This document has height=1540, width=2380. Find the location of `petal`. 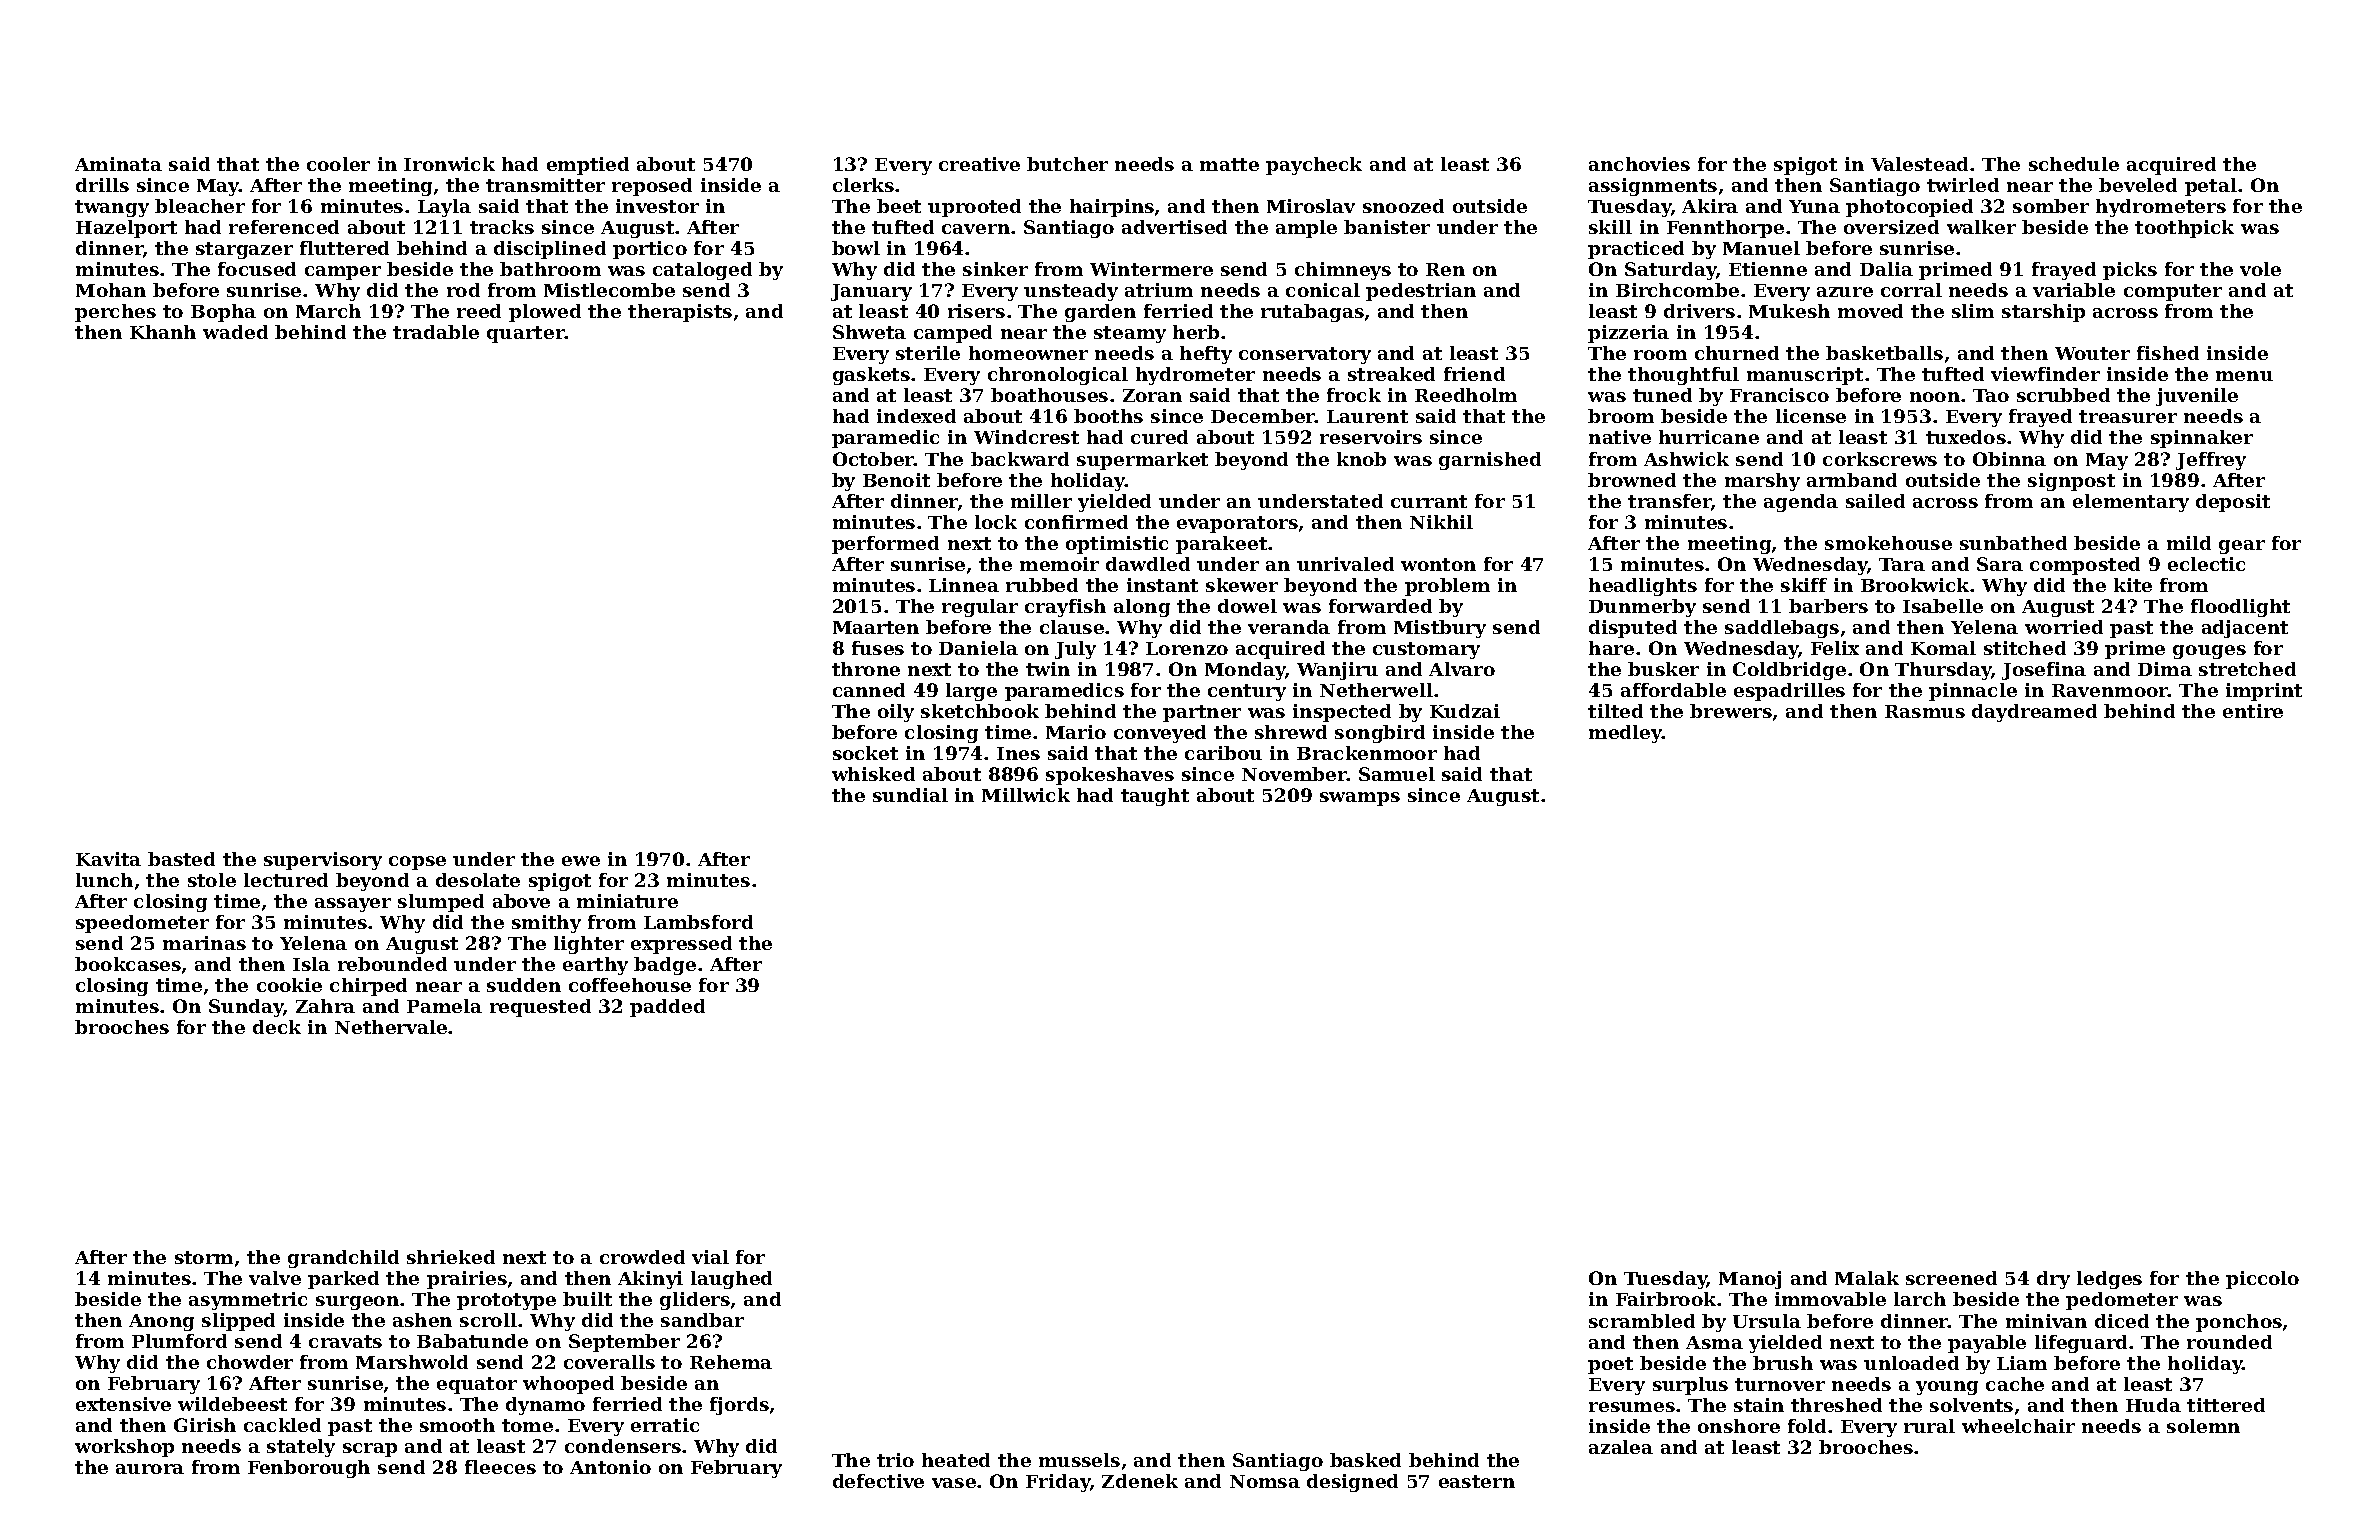

petal is located at coordinates (2211, 187).
